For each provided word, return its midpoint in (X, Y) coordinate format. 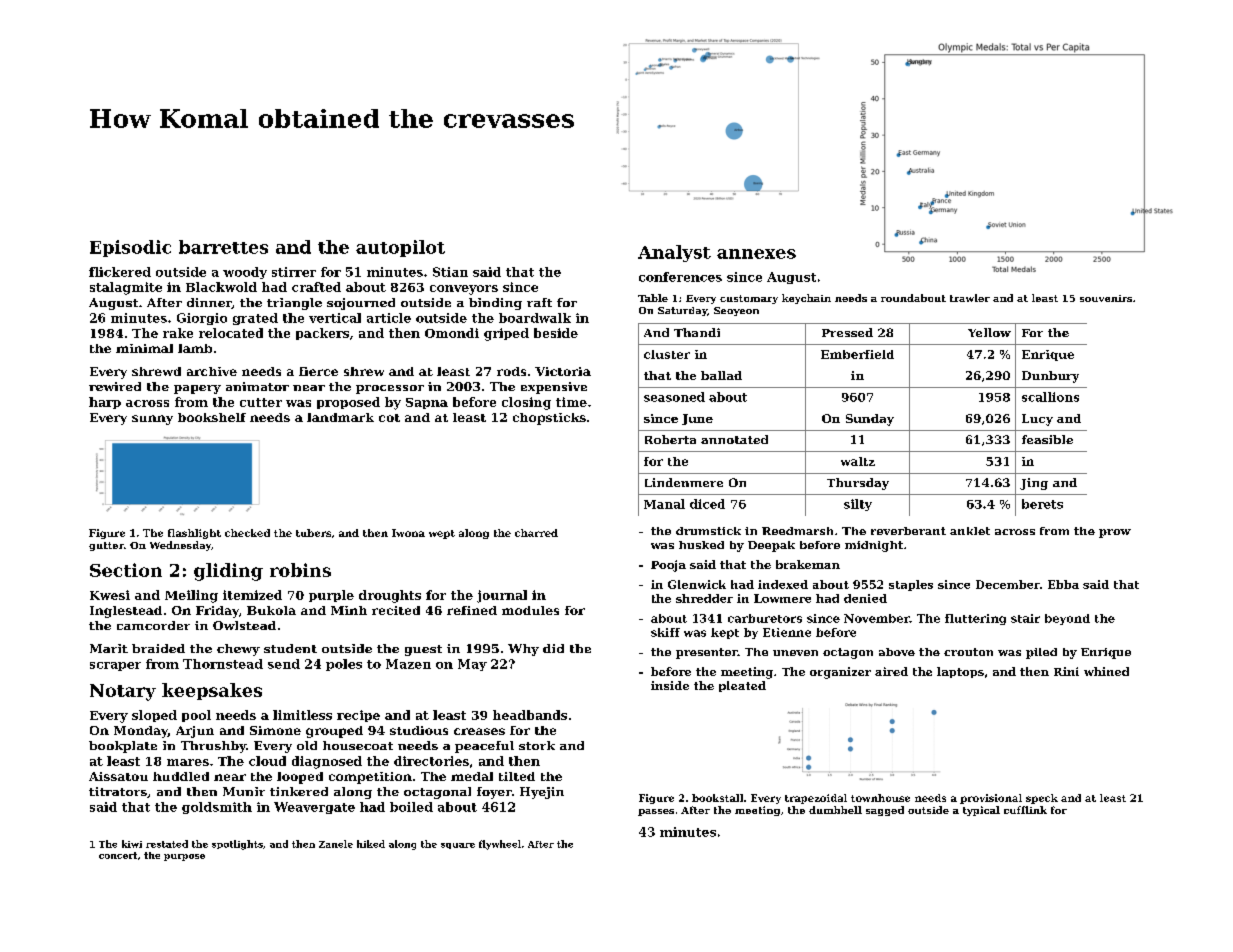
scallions (1050, 397)
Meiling (191, 596)
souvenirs (1106, 298)
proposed (348, 403)
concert (118, 855)
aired (891, 671)
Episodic (130, 248)
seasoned (674, 397)
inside (670, 685)
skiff (665, 632)
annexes (756, 254)
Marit (109, 648)
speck (1042, 799)
